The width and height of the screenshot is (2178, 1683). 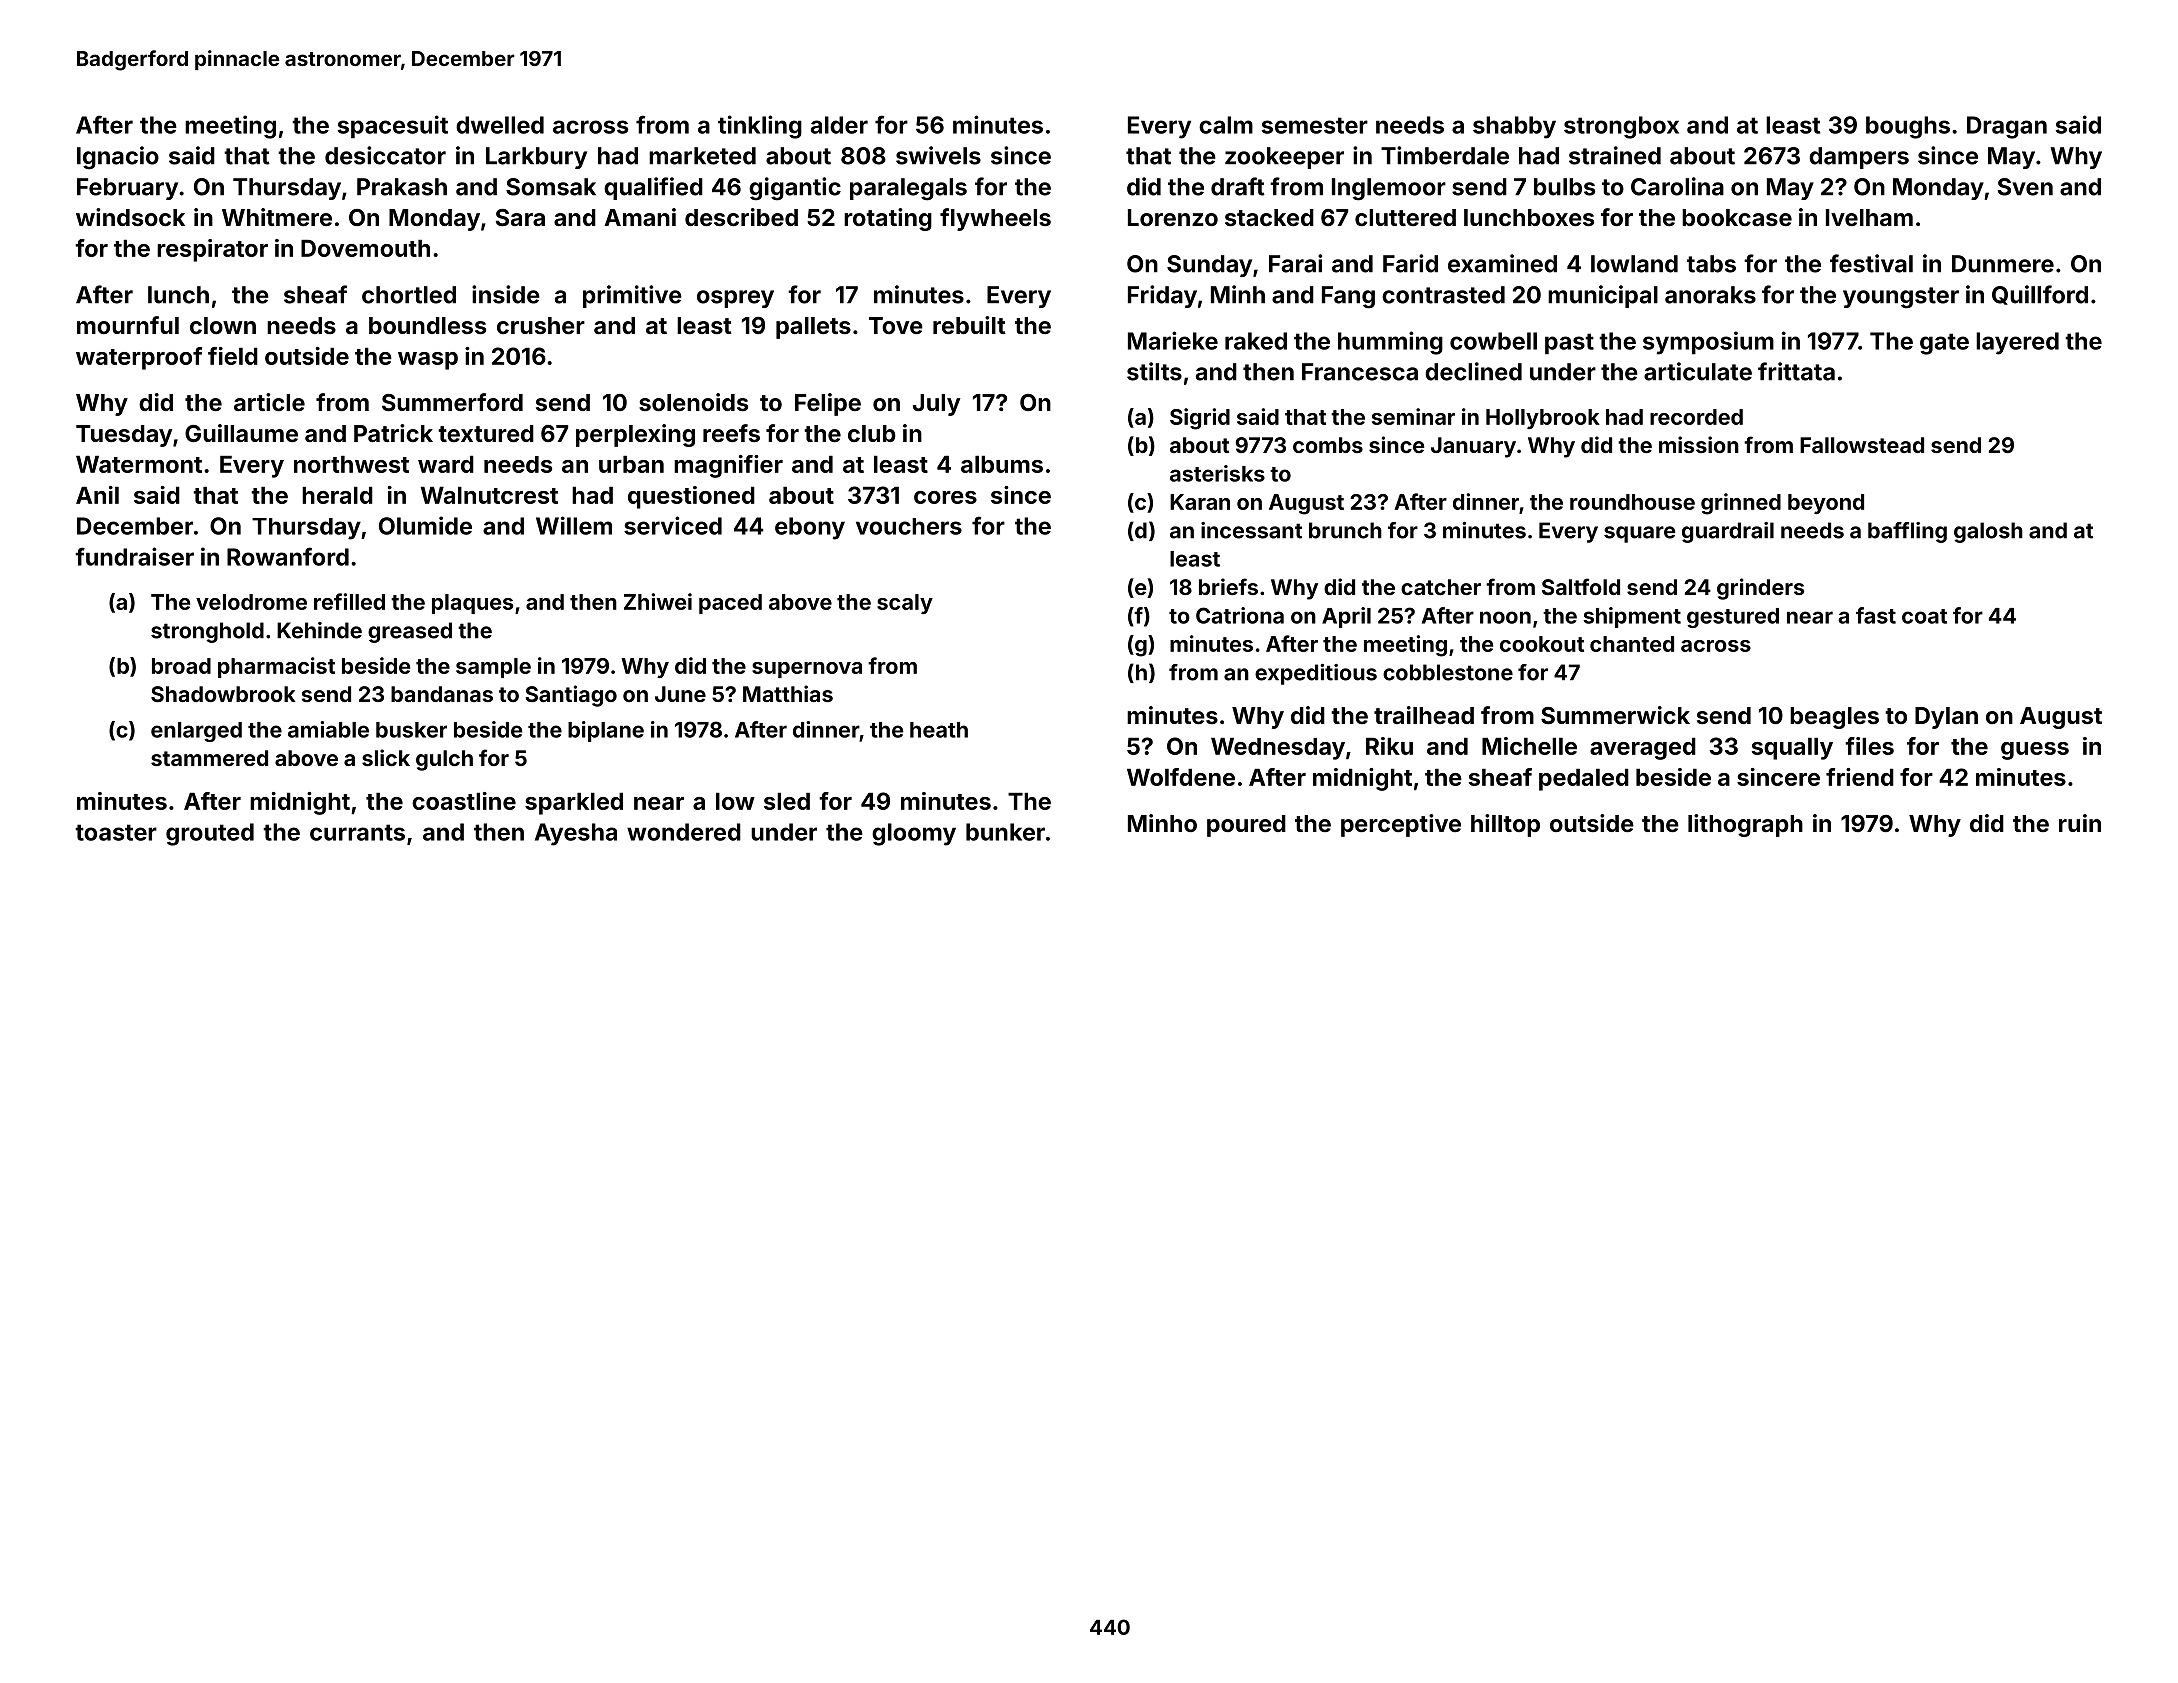 I want to click on Dylan, so click(x=1946, y=718).
